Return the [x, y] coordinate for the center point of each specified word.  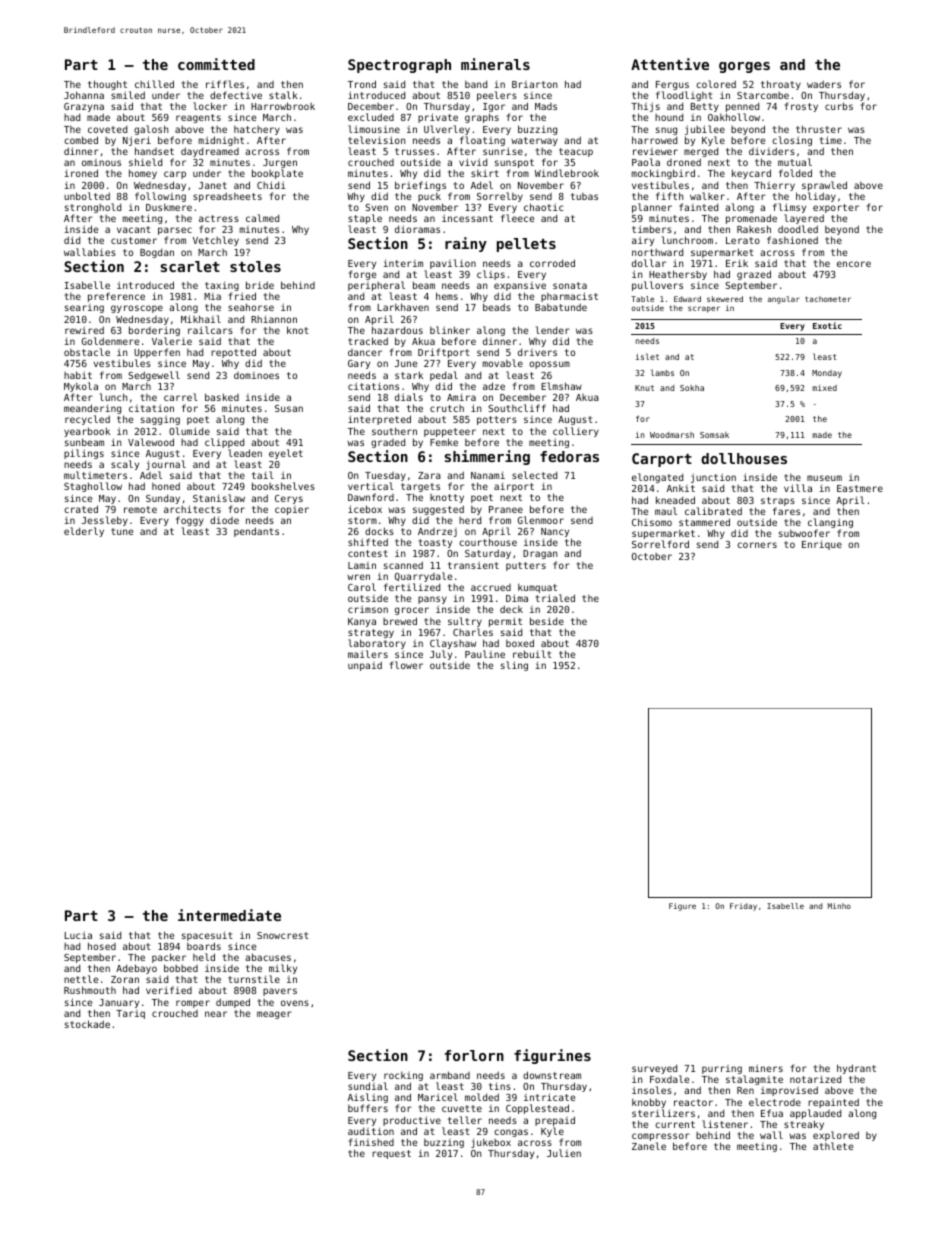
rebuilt [532, 654]
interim [403, 263]
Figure [682, 907]
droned [684, 162]
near [216, 1014]
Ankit [681, 488]
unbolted [87, 196]
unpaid [365, 666]
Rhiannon [274, 319]
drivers [537, 352]
